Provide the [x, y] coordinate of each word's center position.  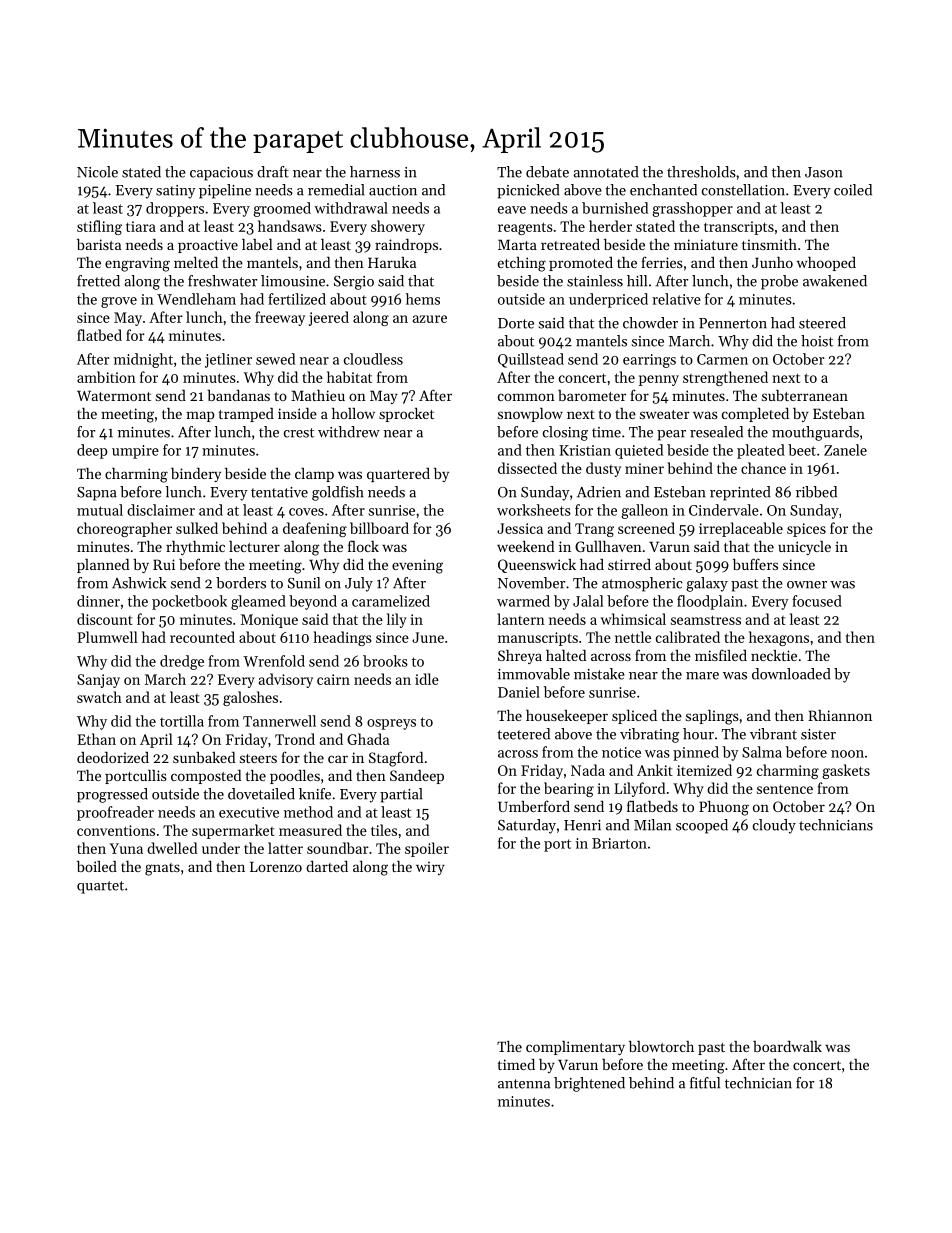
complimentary [575, 1048]
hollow [353, 413]
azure [430, 319]
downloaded [791, 674]
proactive [208, 246]
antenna [524, 1084]
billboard [379, 528]
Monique [269, 621]
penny [659, 380]
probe [779, 282]
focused [817, 601]
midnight [143, 360]
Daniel [519, 692]
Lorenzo [276, 866]
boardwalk [787, 1046]
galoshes [250, 698]
